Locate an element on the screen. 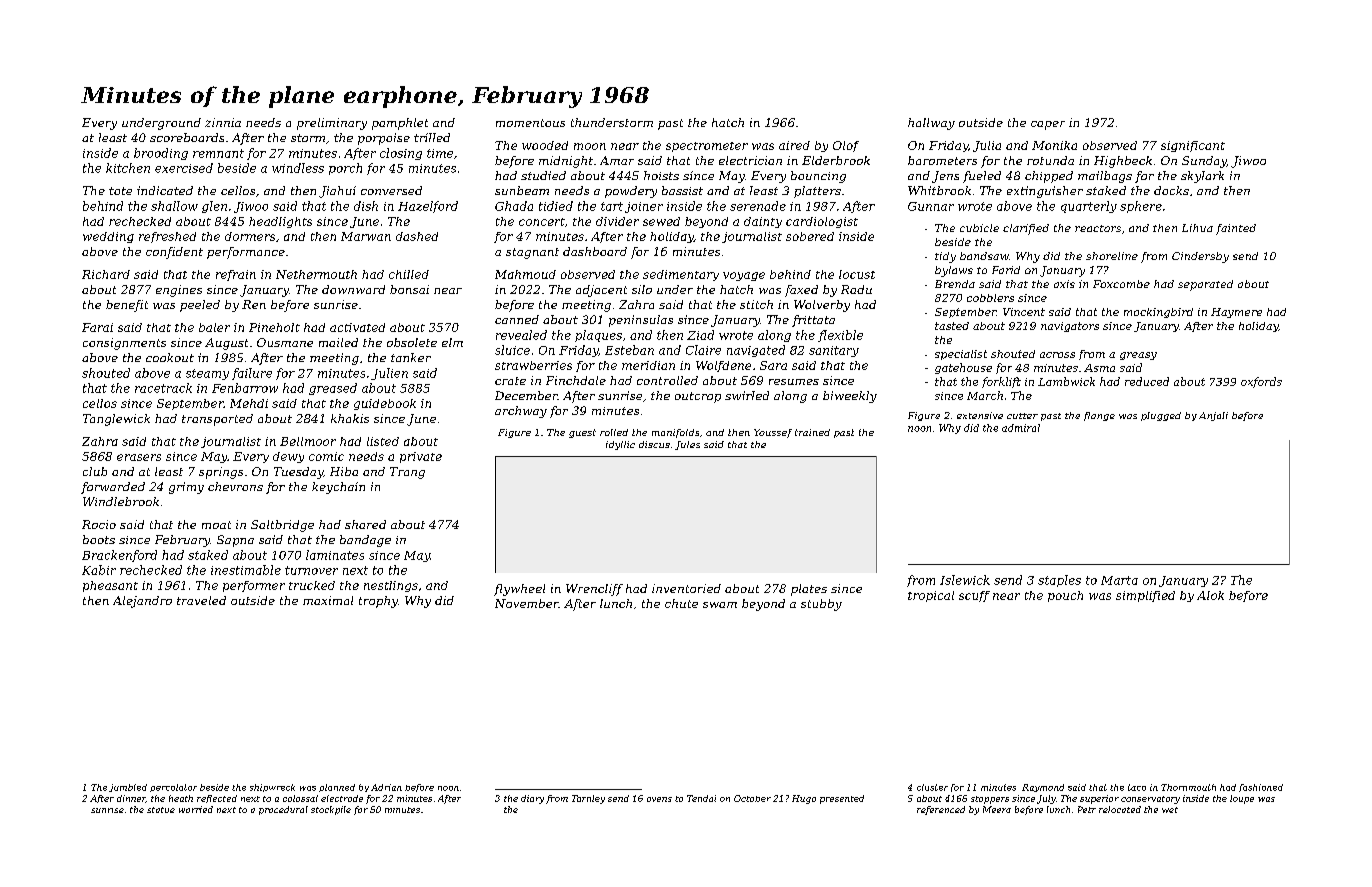 The width and height of the screenshot is (1372, 887). caper is located at coordinates (1048, 125).
